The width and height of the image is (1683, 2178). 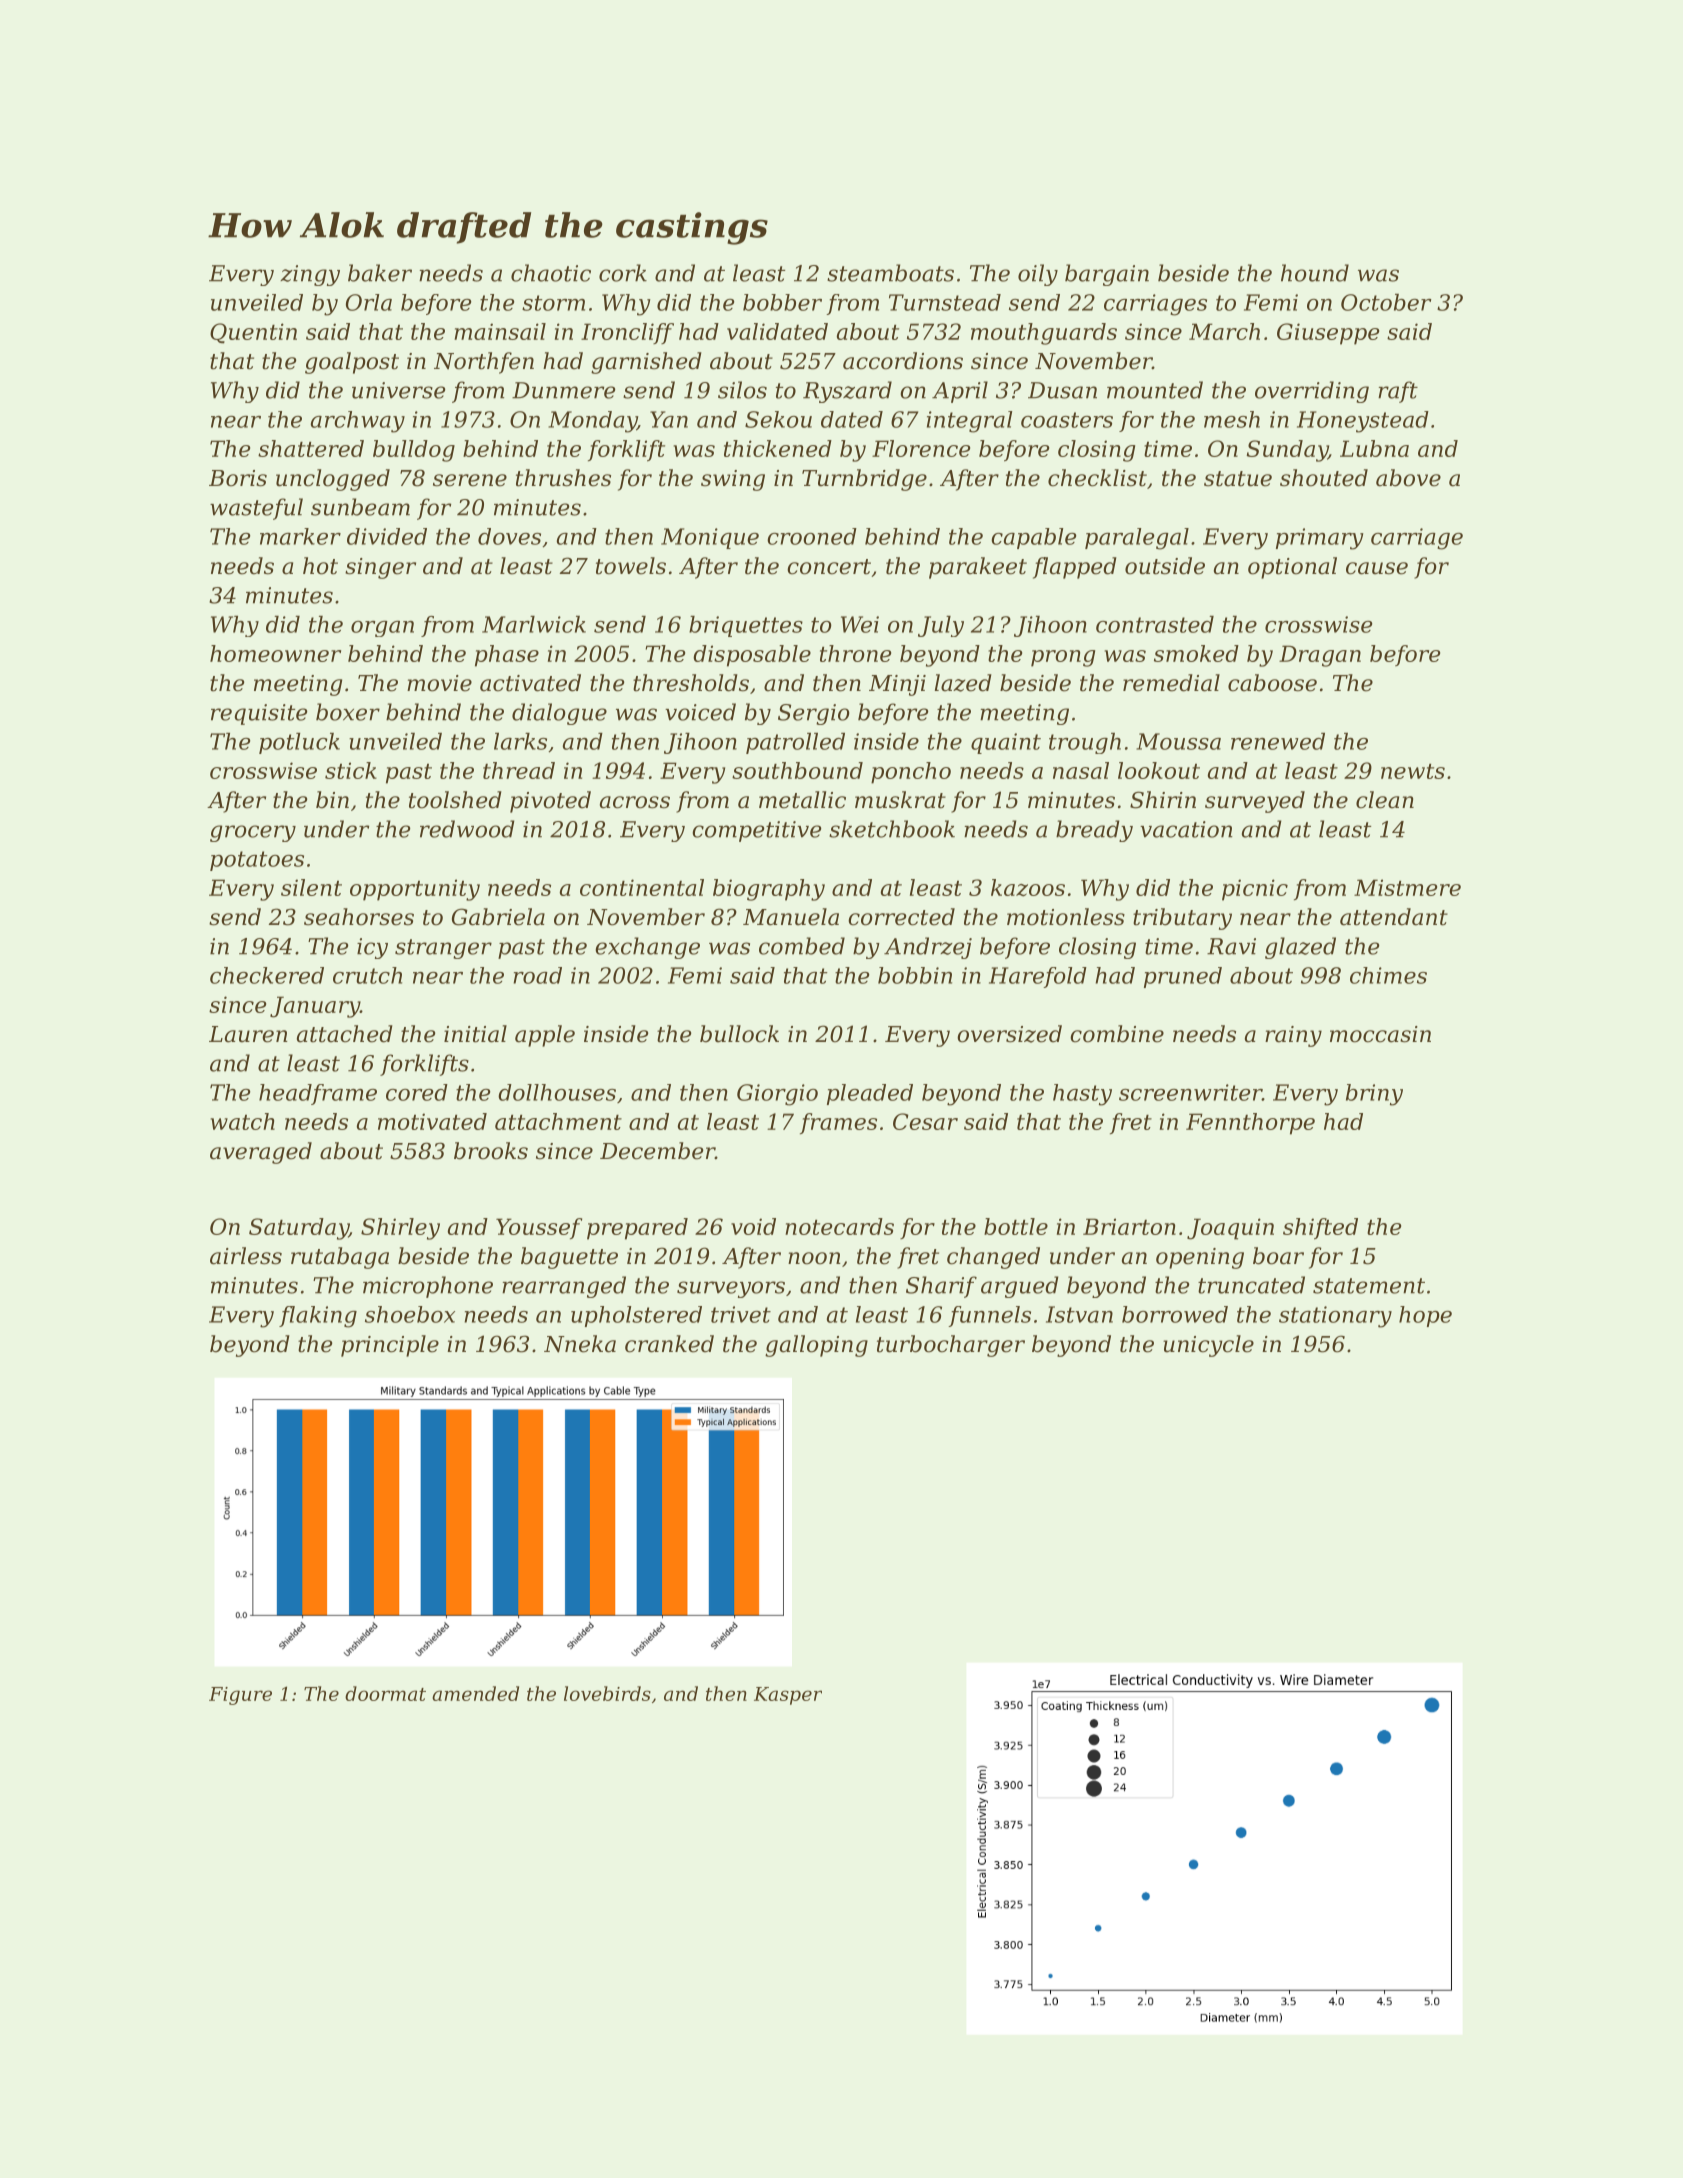 I want to click on unicycle, so click(x=1208, y=1346).
